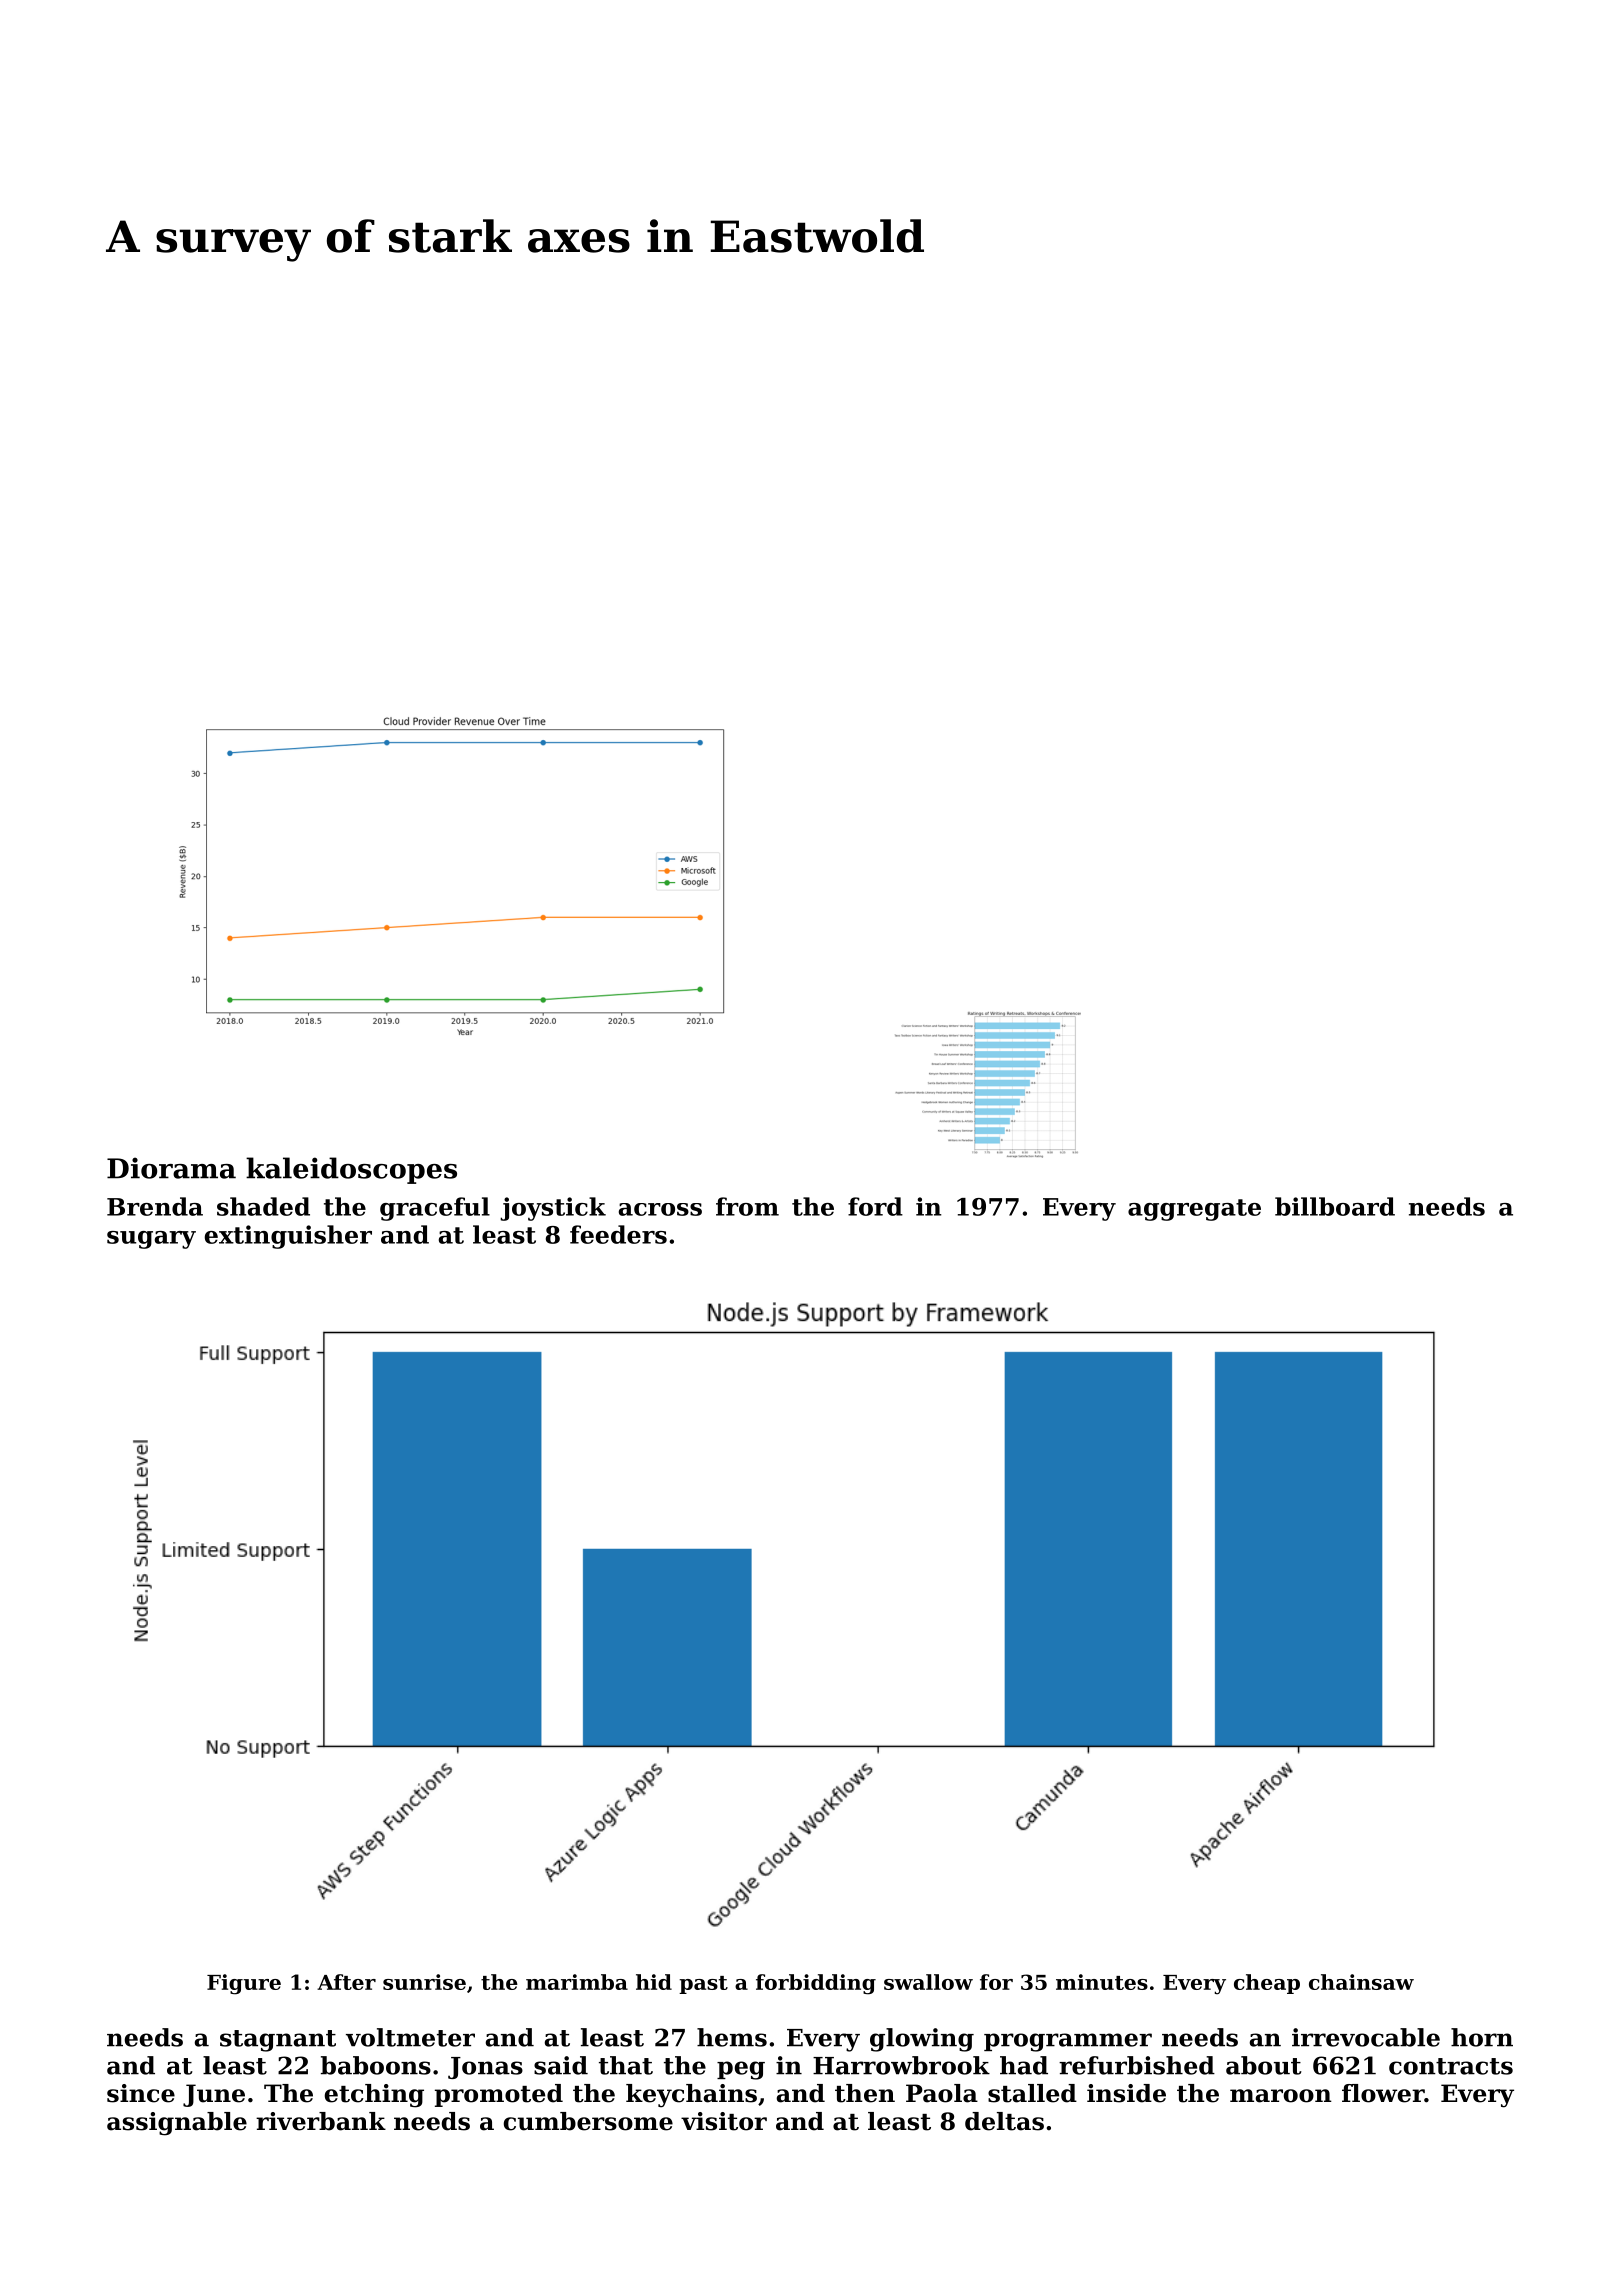  Describe the element at coordinates (288, 1237) in the page. I see `extinguisher` at that location.
